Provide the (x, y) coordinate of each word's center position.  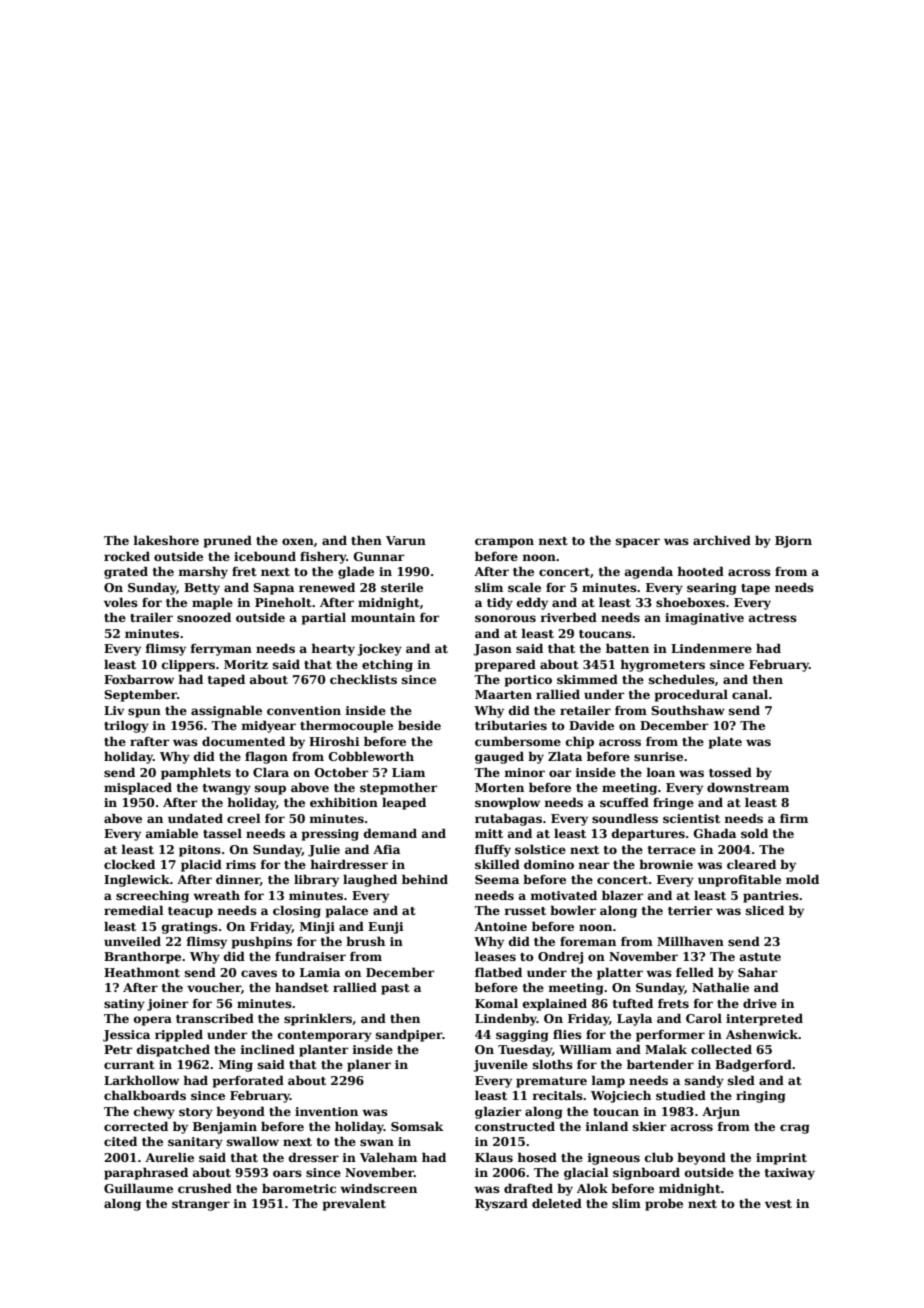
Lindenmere (711, 648)
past (395, 989)
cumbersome (518, 741)
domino (549, 864)
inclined (267, 1049)
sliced (765, 910)
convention (304, 710)
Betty (202, 589)
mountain (383, 617)
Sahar (757, 972)
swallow (253, 1141)
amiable (172, 833)
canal (750, 694)
